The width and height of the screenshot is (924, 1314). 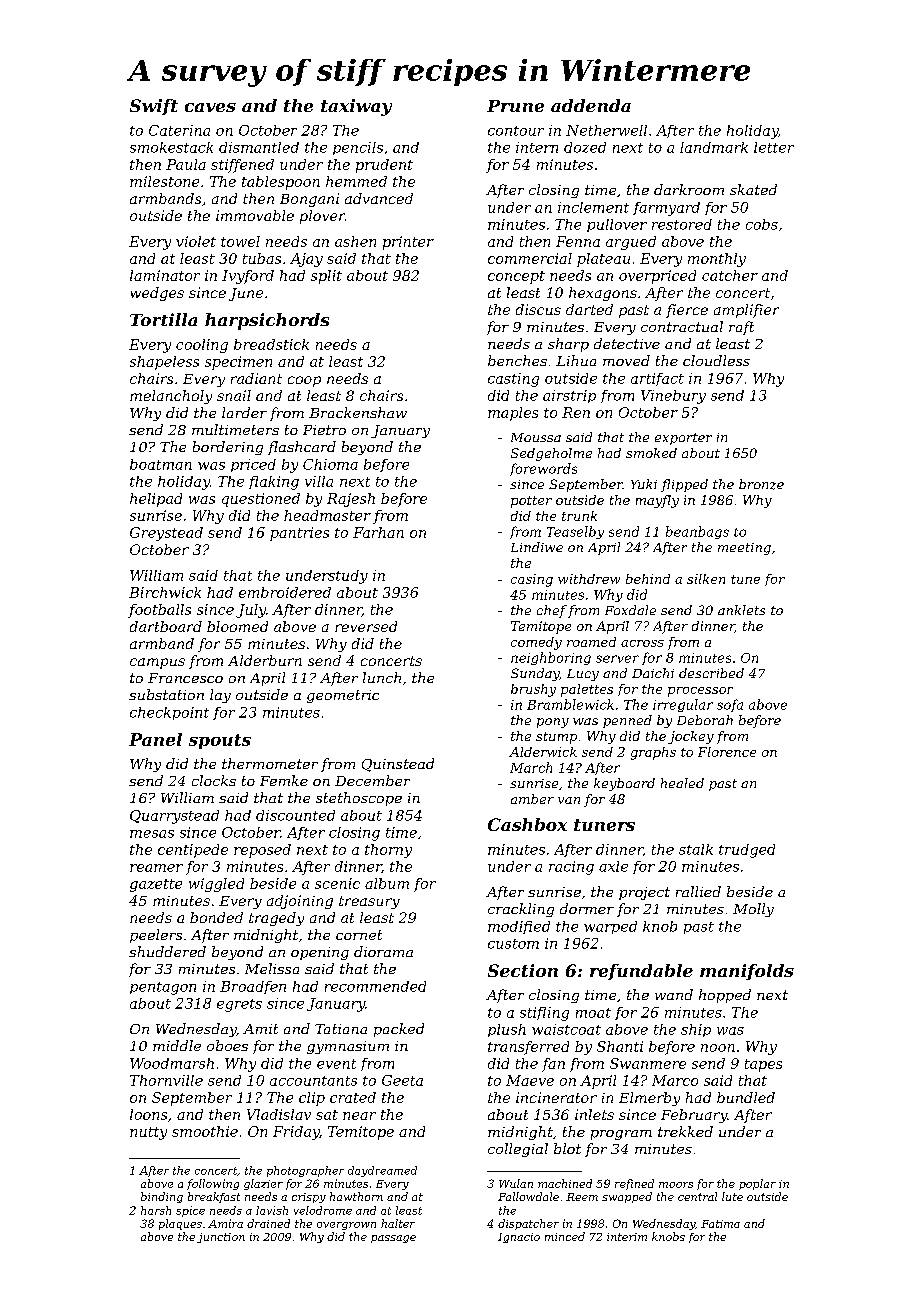 I want to click on egrets, so click(x=239, y=1005).
